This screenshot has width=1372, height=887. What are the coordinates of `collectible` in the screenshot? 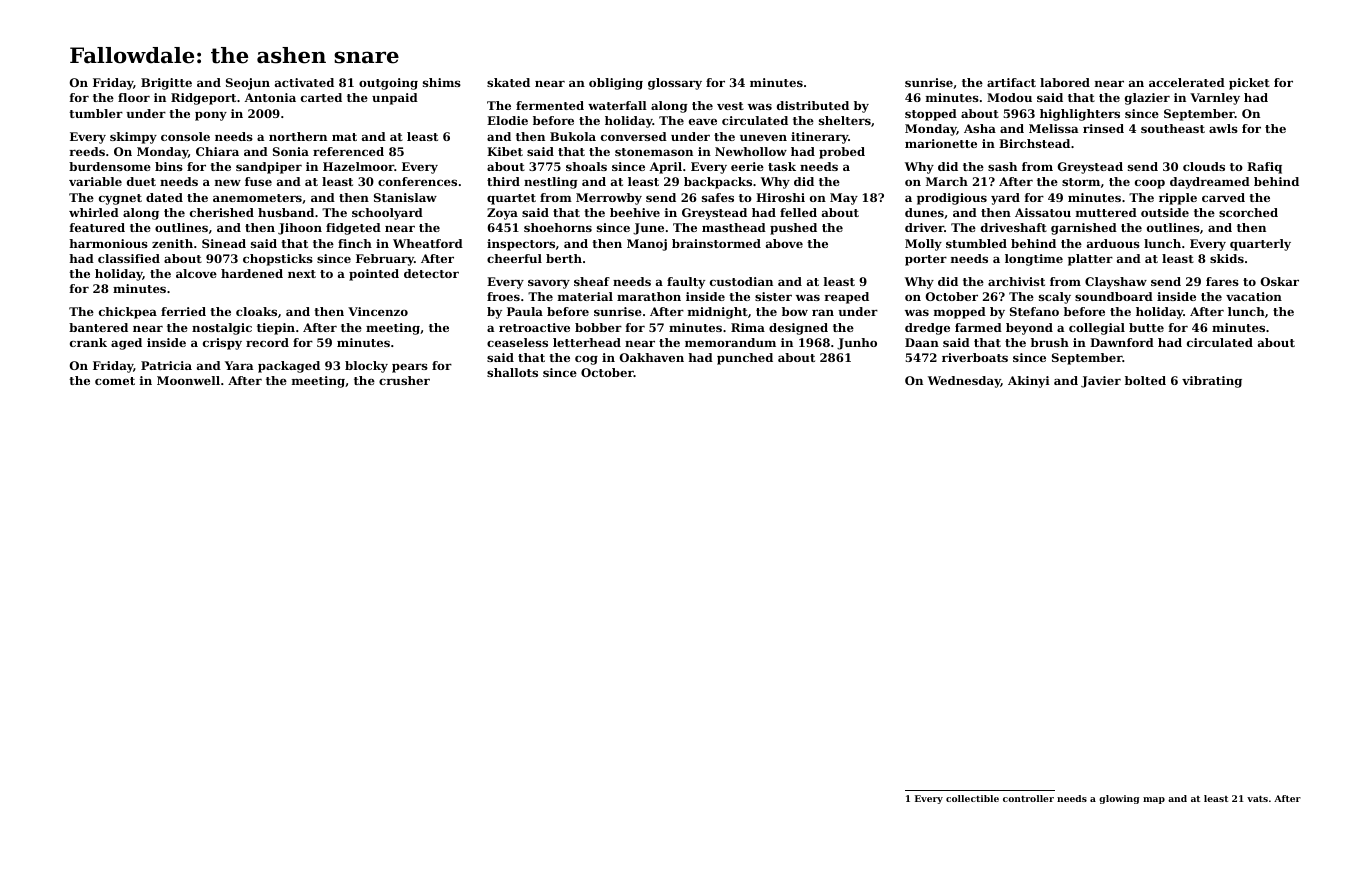 It's located at (972, 798).
